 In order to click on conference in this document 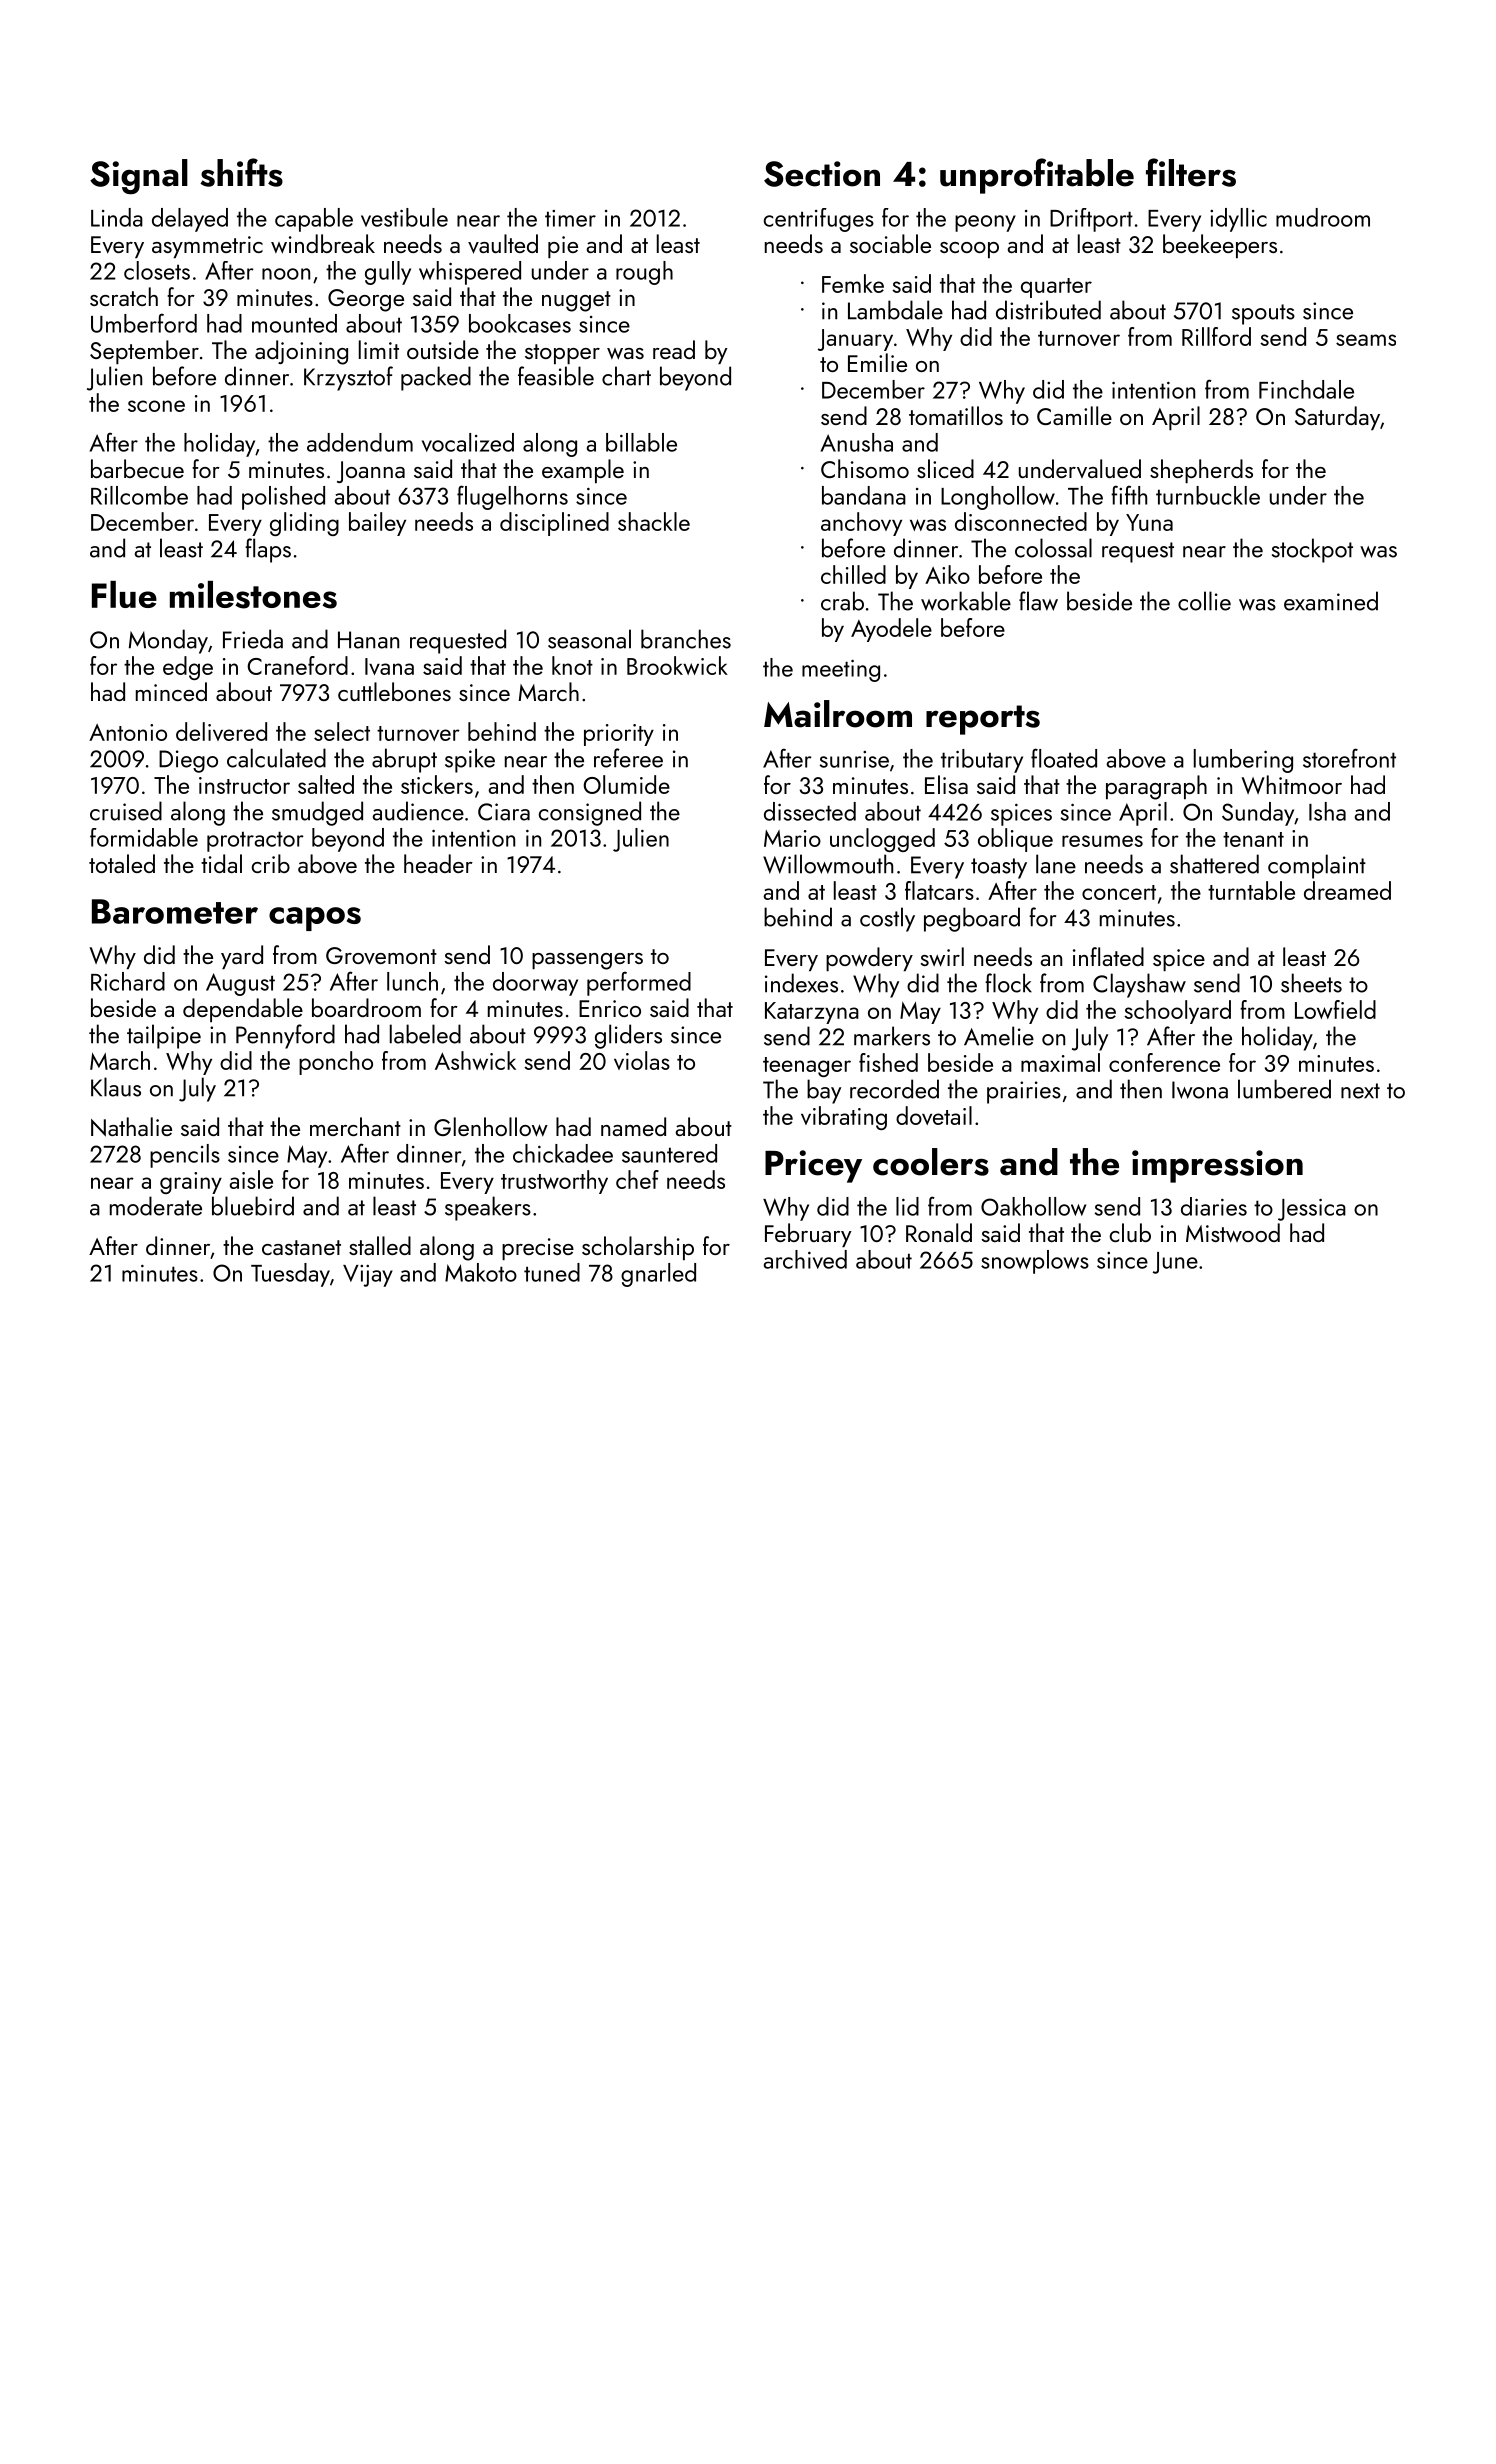, I will do `click(1164, 1062)`.
